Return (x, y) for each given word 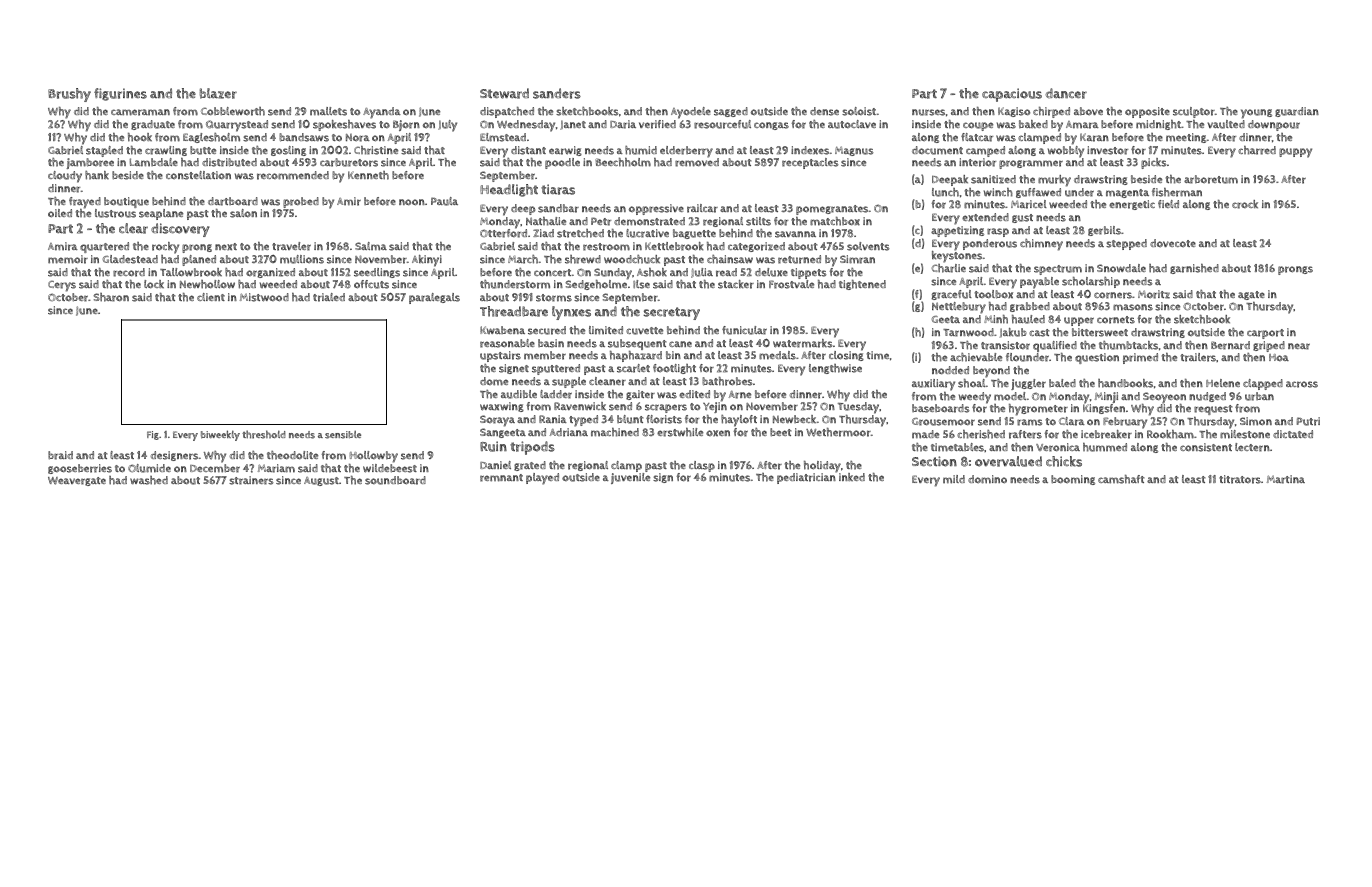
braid (60, 455)
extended (985, 217)
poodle (562, 163)
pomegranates (832, 210)
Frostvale (791, 284)
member (545, 355)
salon (243, 213)
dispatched (507, 112)
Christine (376, 150)
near (1299, 346)
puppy (1295, 153)
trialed (329, 297)
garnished (1194, 269)
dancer (1066, 93)
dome (494, 381)
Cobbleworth (233, 111)
